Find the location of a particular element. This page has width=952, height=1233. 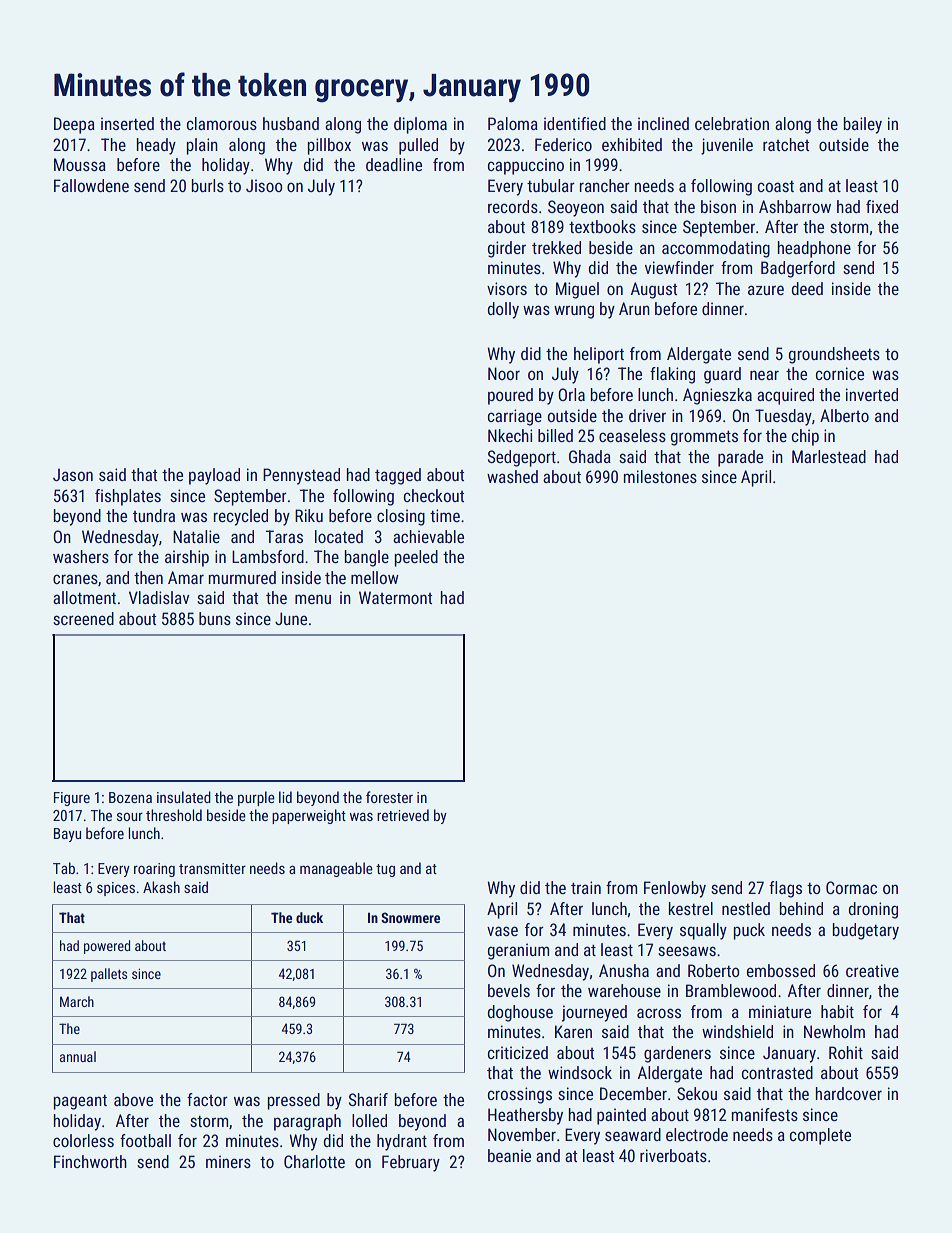

headphone is located at coordinates (814, 249).
